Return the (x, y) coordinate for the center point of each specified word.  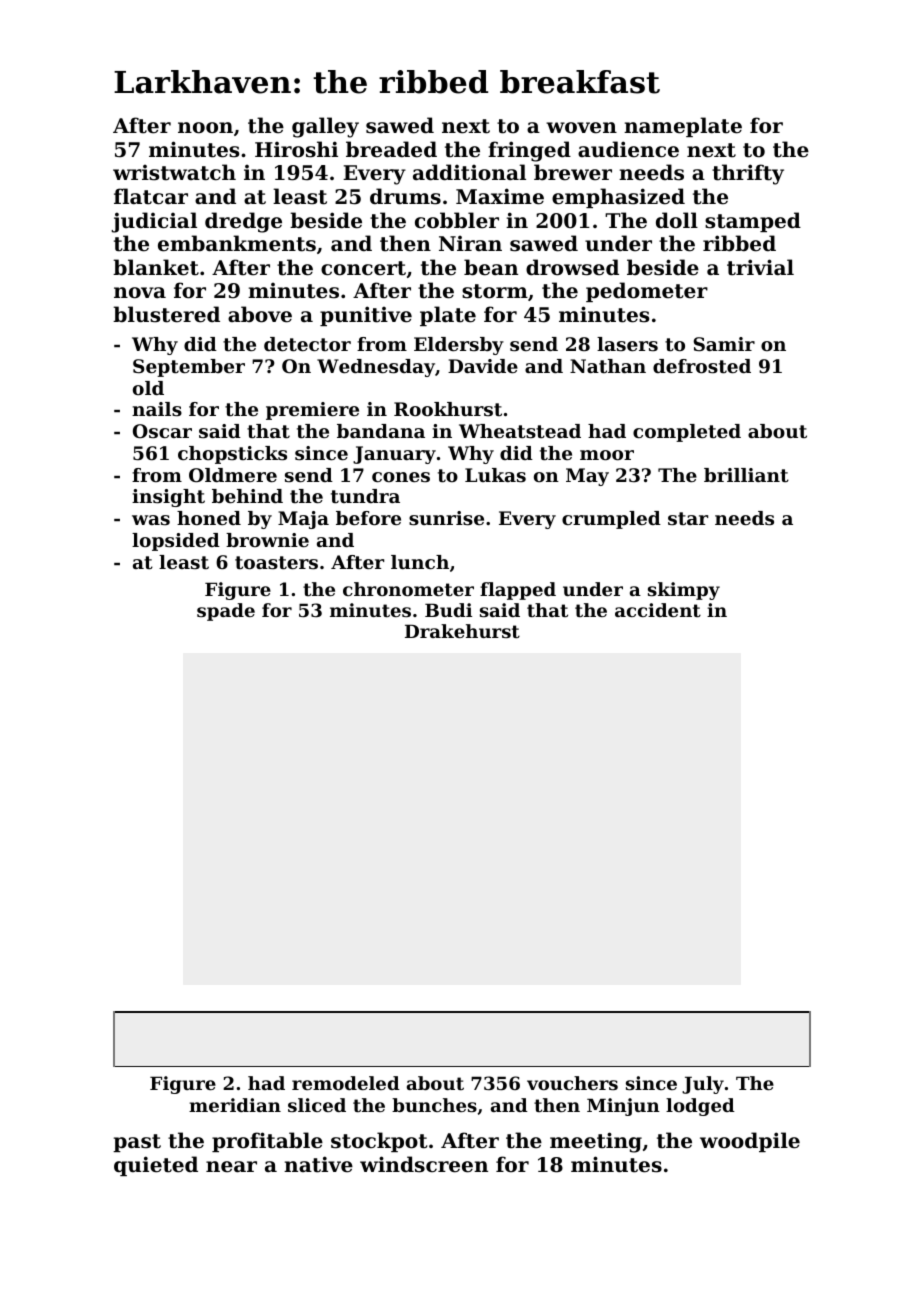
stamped (753, 222)
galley (325, 127)
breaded (391, 149)
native (318, 1164)
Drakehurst (462, 631)
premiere (312, 411)
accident (658, 610)
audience (628, 149)
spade (226, 612)
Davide (483, 366)
